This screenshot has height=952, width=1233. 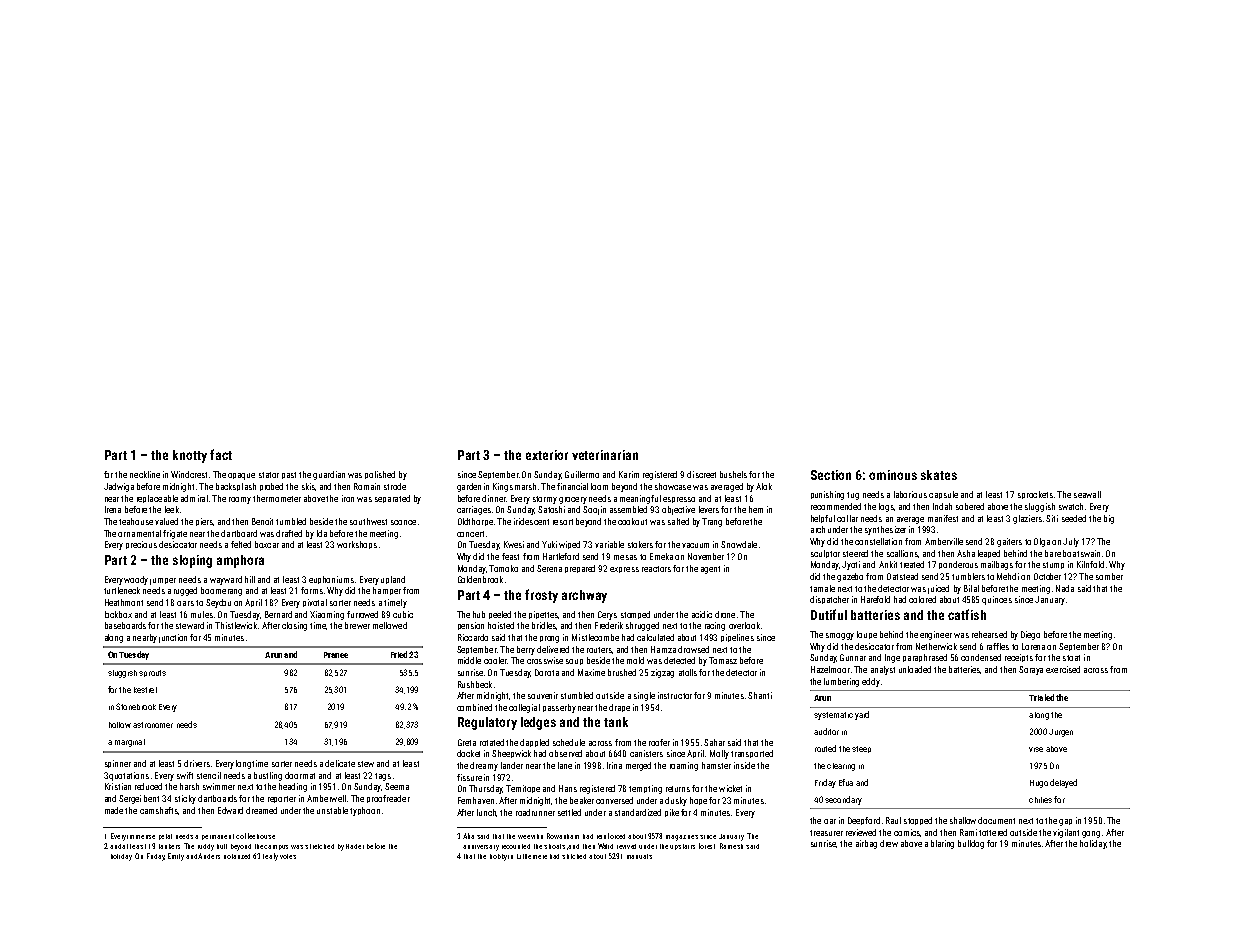 What do you see at coordinates (241, 476) in the screenshot?
I see `opaque` at bounding box center [241, 476].
